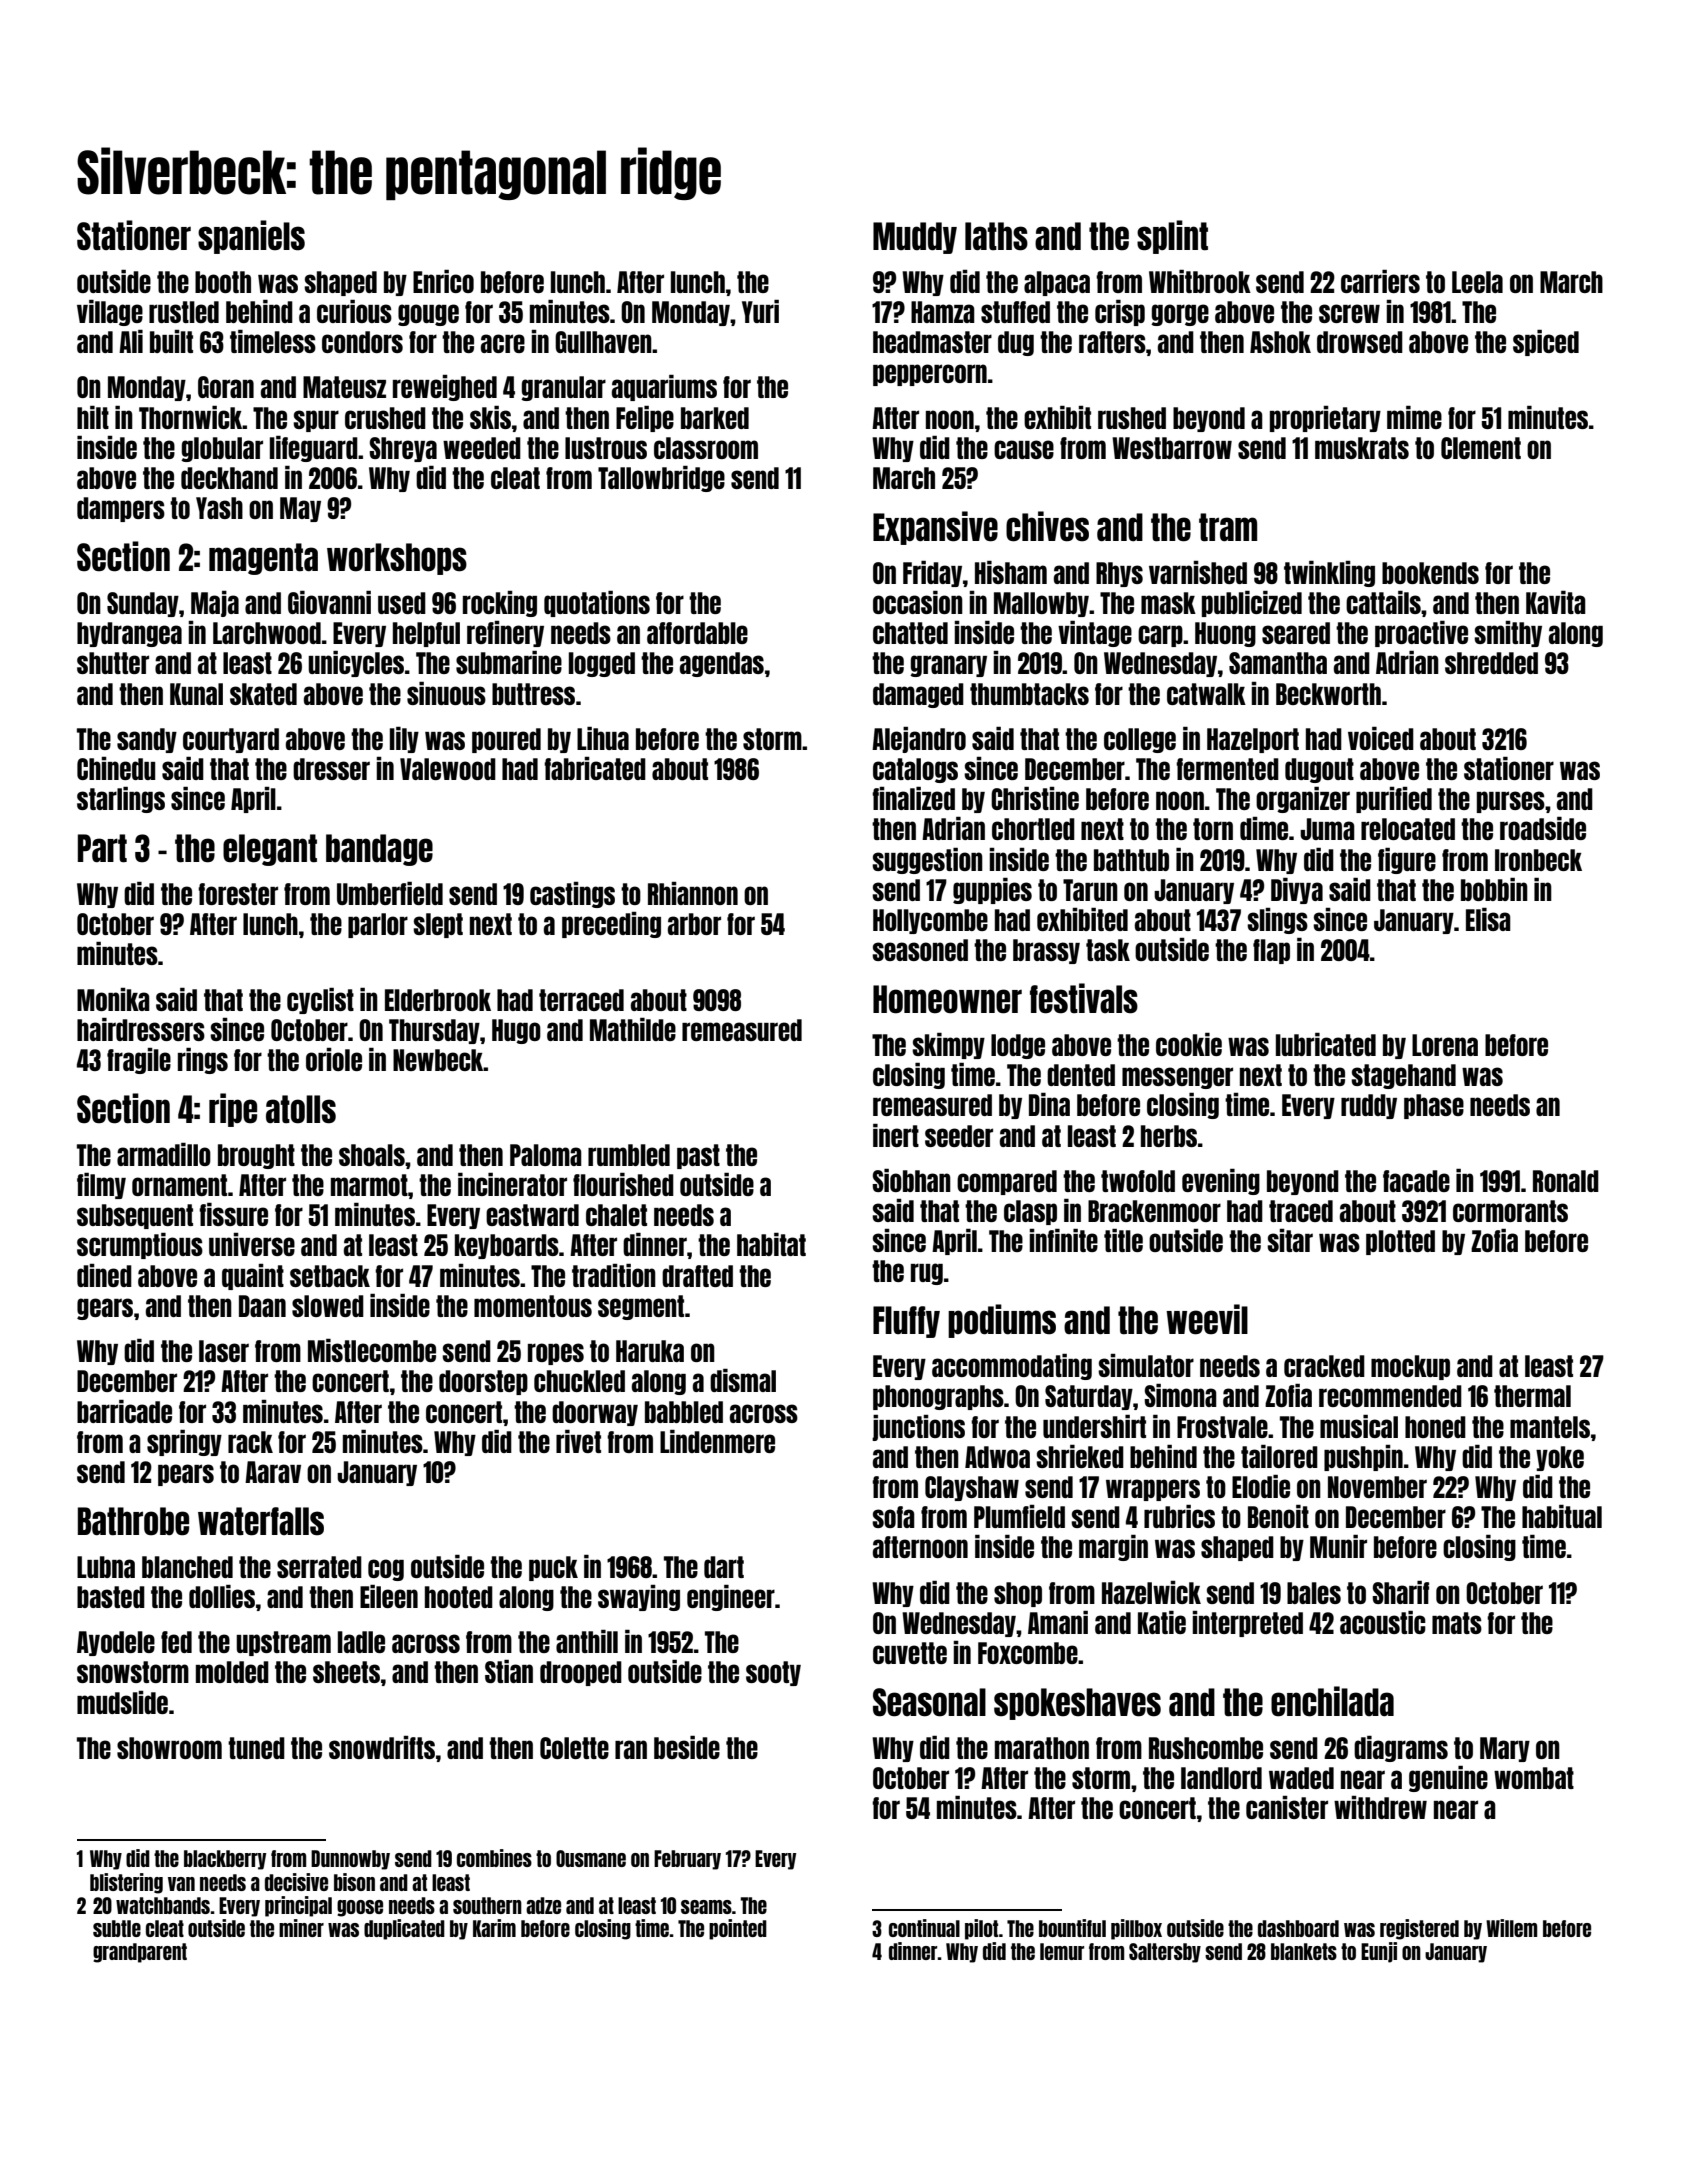 Image resolution: width=1683 pixels, height=2178 pixels. Describe the element at coordinates (1379, 1952) in the screenshot. I see `Eunji` at that location.
